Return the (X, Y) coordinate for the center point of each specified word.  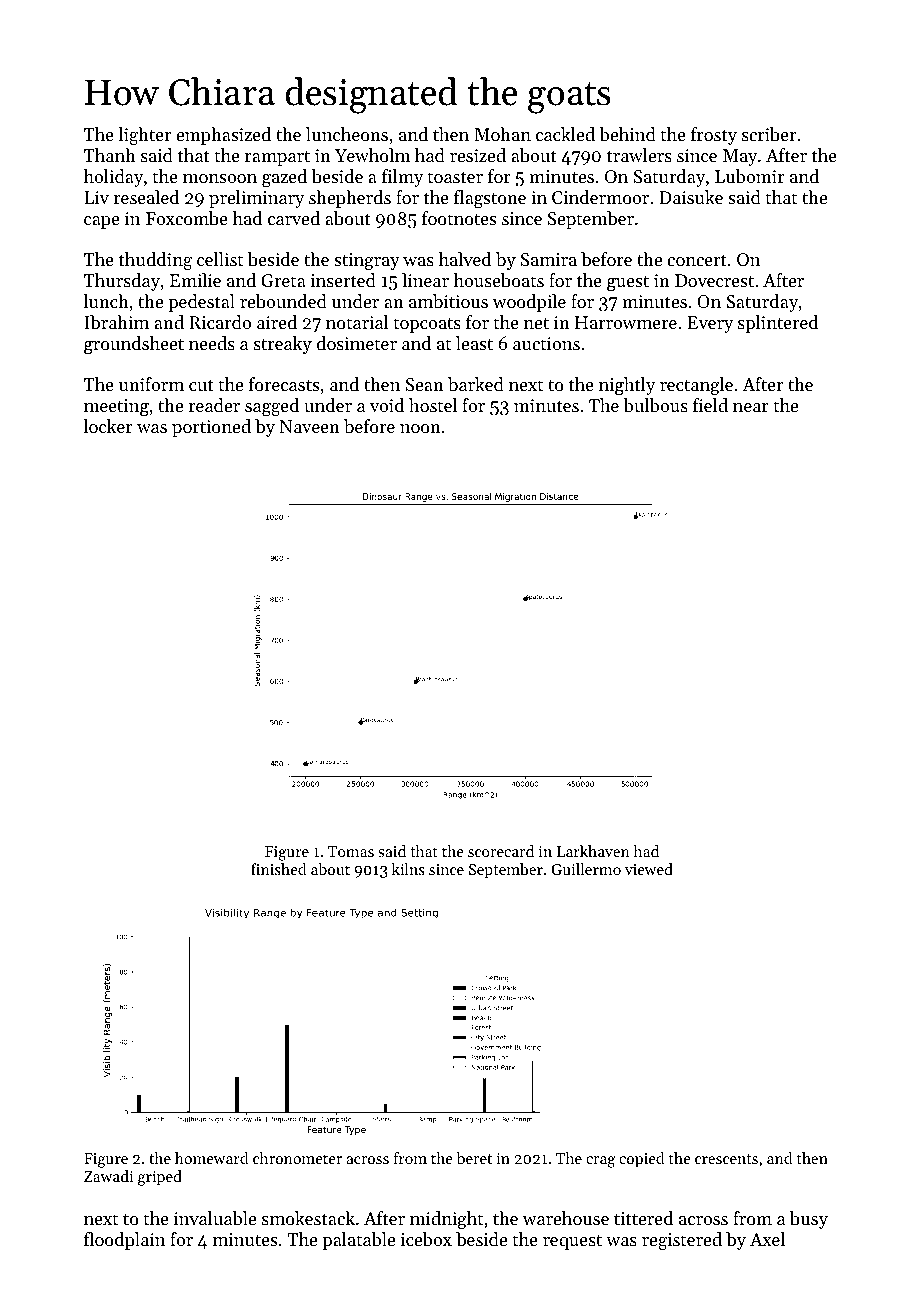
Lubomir (750, 176)
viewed (649, 869)
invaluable (215, 1218)
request (572, 1242)
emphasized (223, 136)
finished (279, 869)
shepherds (350, 199)
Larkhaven (593, 851)
